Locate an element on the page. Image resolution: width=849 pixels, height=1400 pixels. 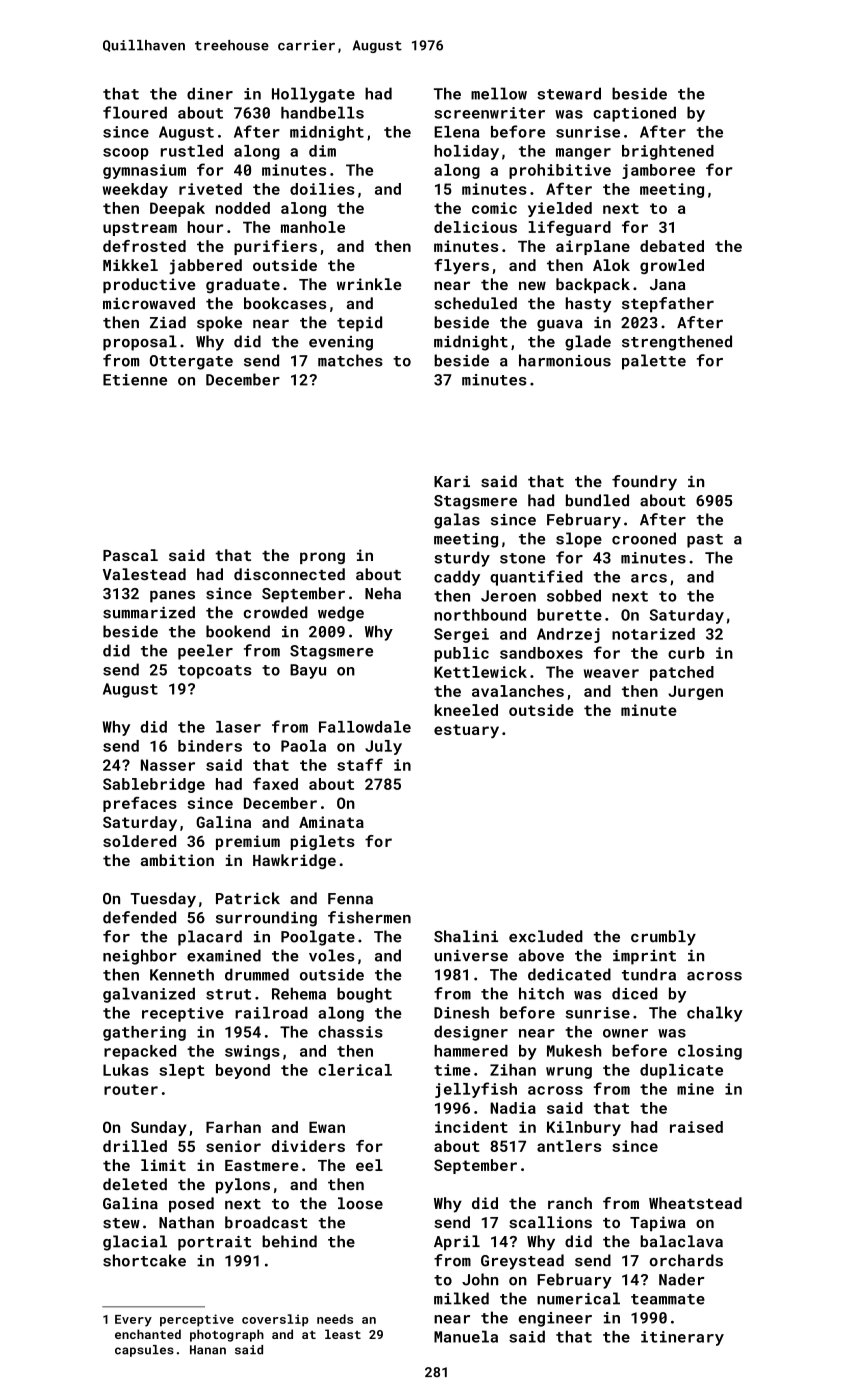
nodded is located at coordinates (243, 208).
